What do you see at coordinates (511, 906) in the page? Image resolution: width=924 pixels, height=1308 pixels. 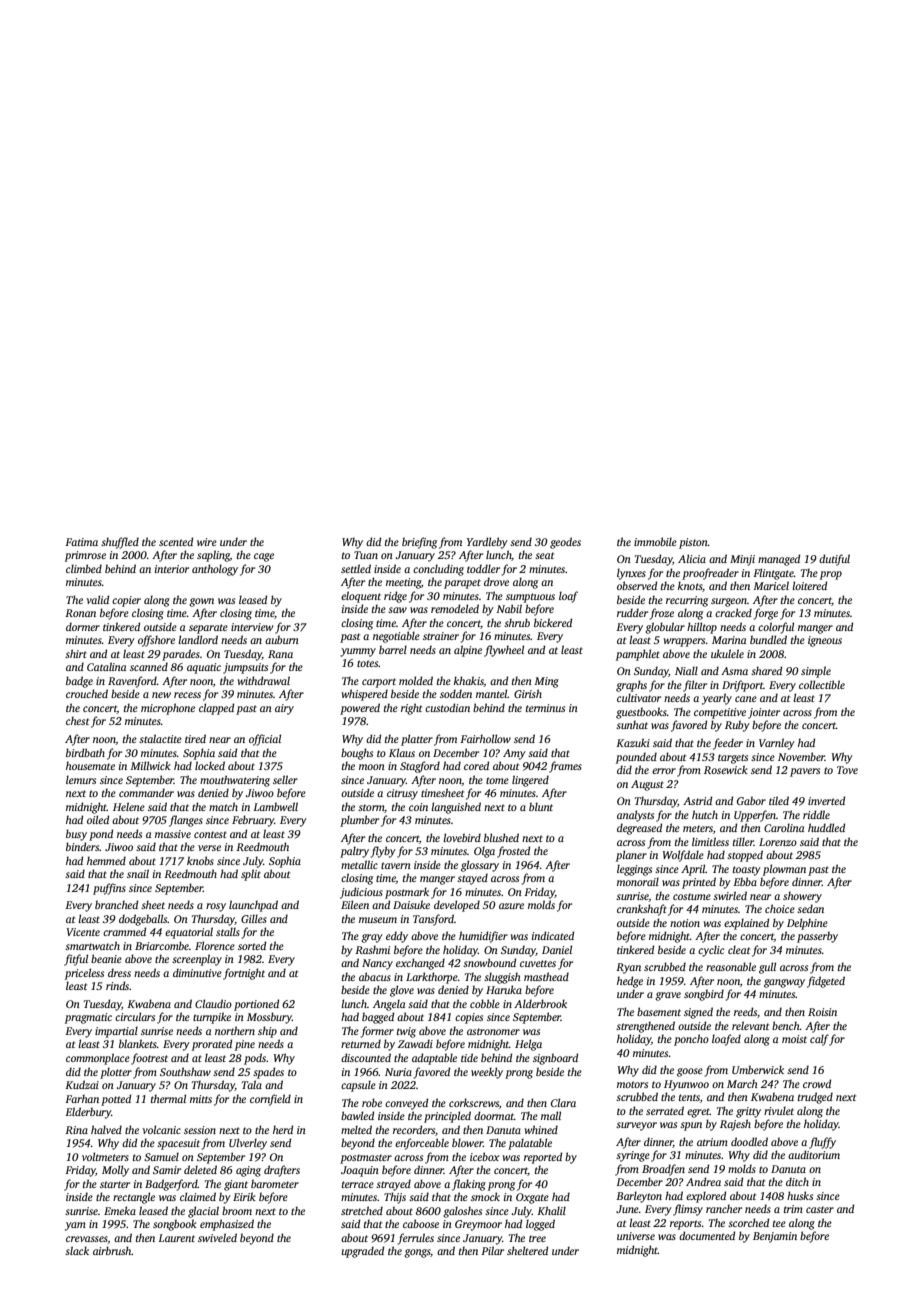 I see `azure` at bounding box center [511, 906].
